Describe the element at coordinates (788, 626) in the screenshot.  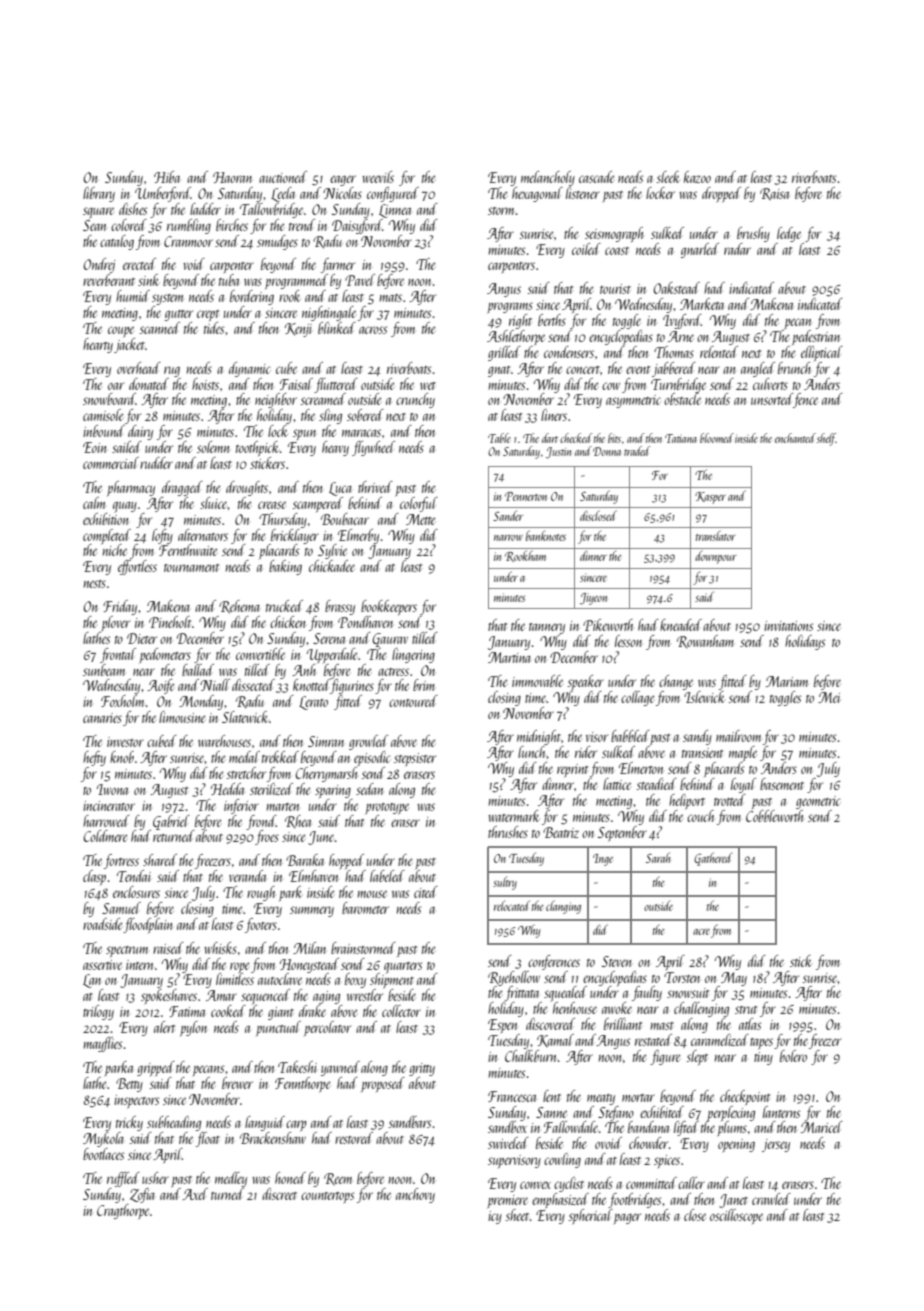
I see `invitations` at that location.
